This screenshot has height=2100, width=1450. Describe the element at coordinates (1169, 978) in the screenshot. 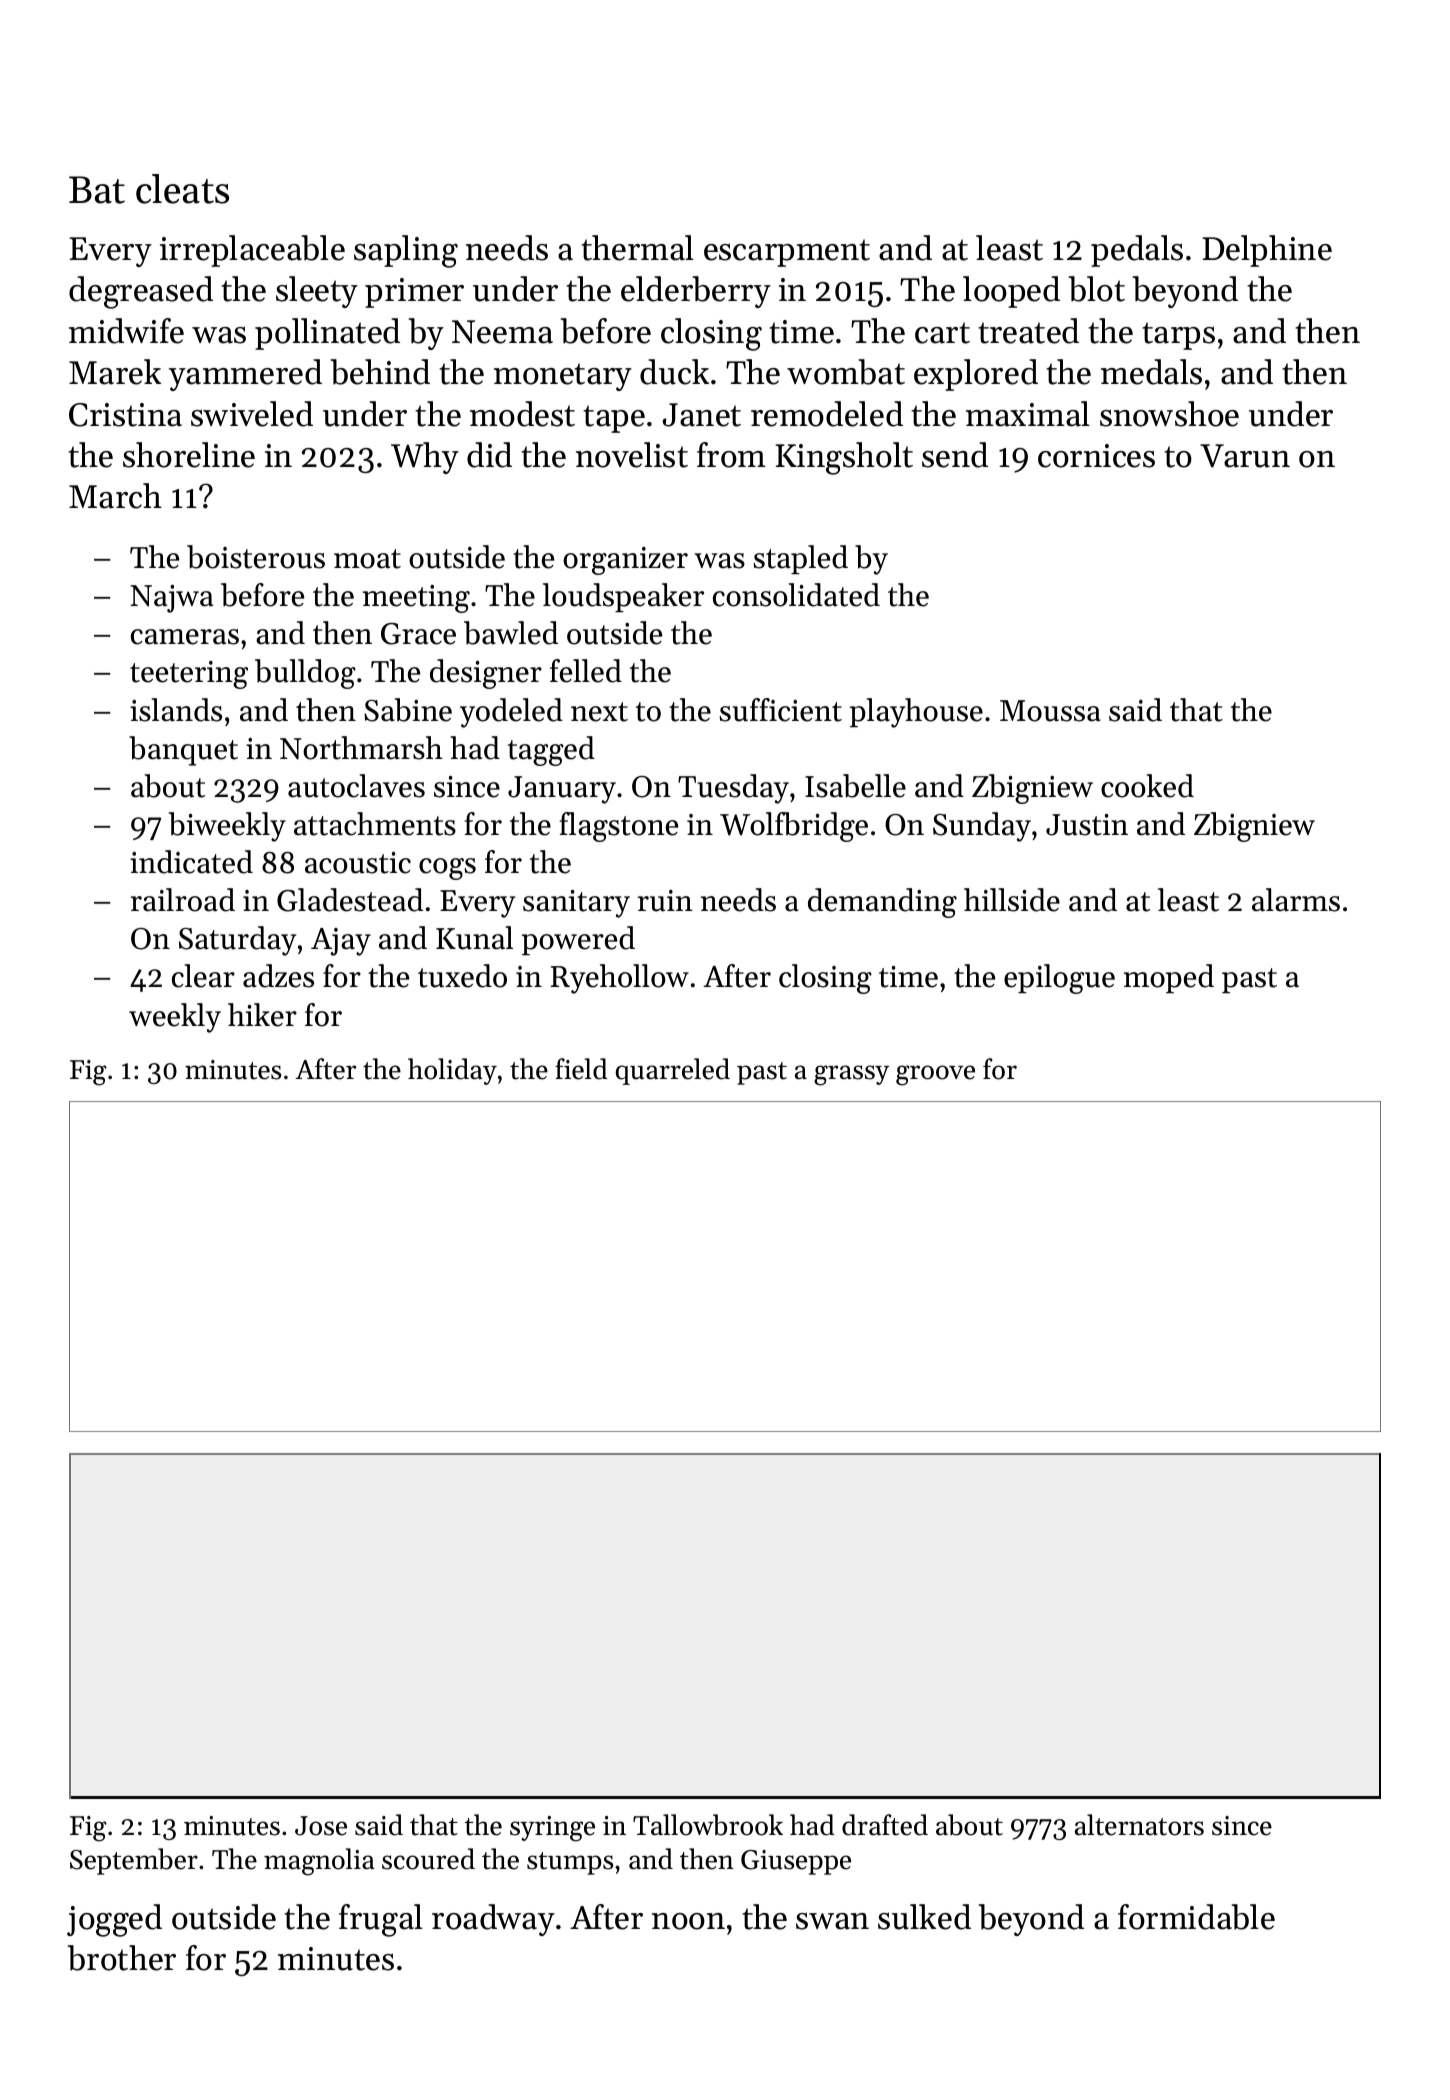

I see `moped` at that location.
